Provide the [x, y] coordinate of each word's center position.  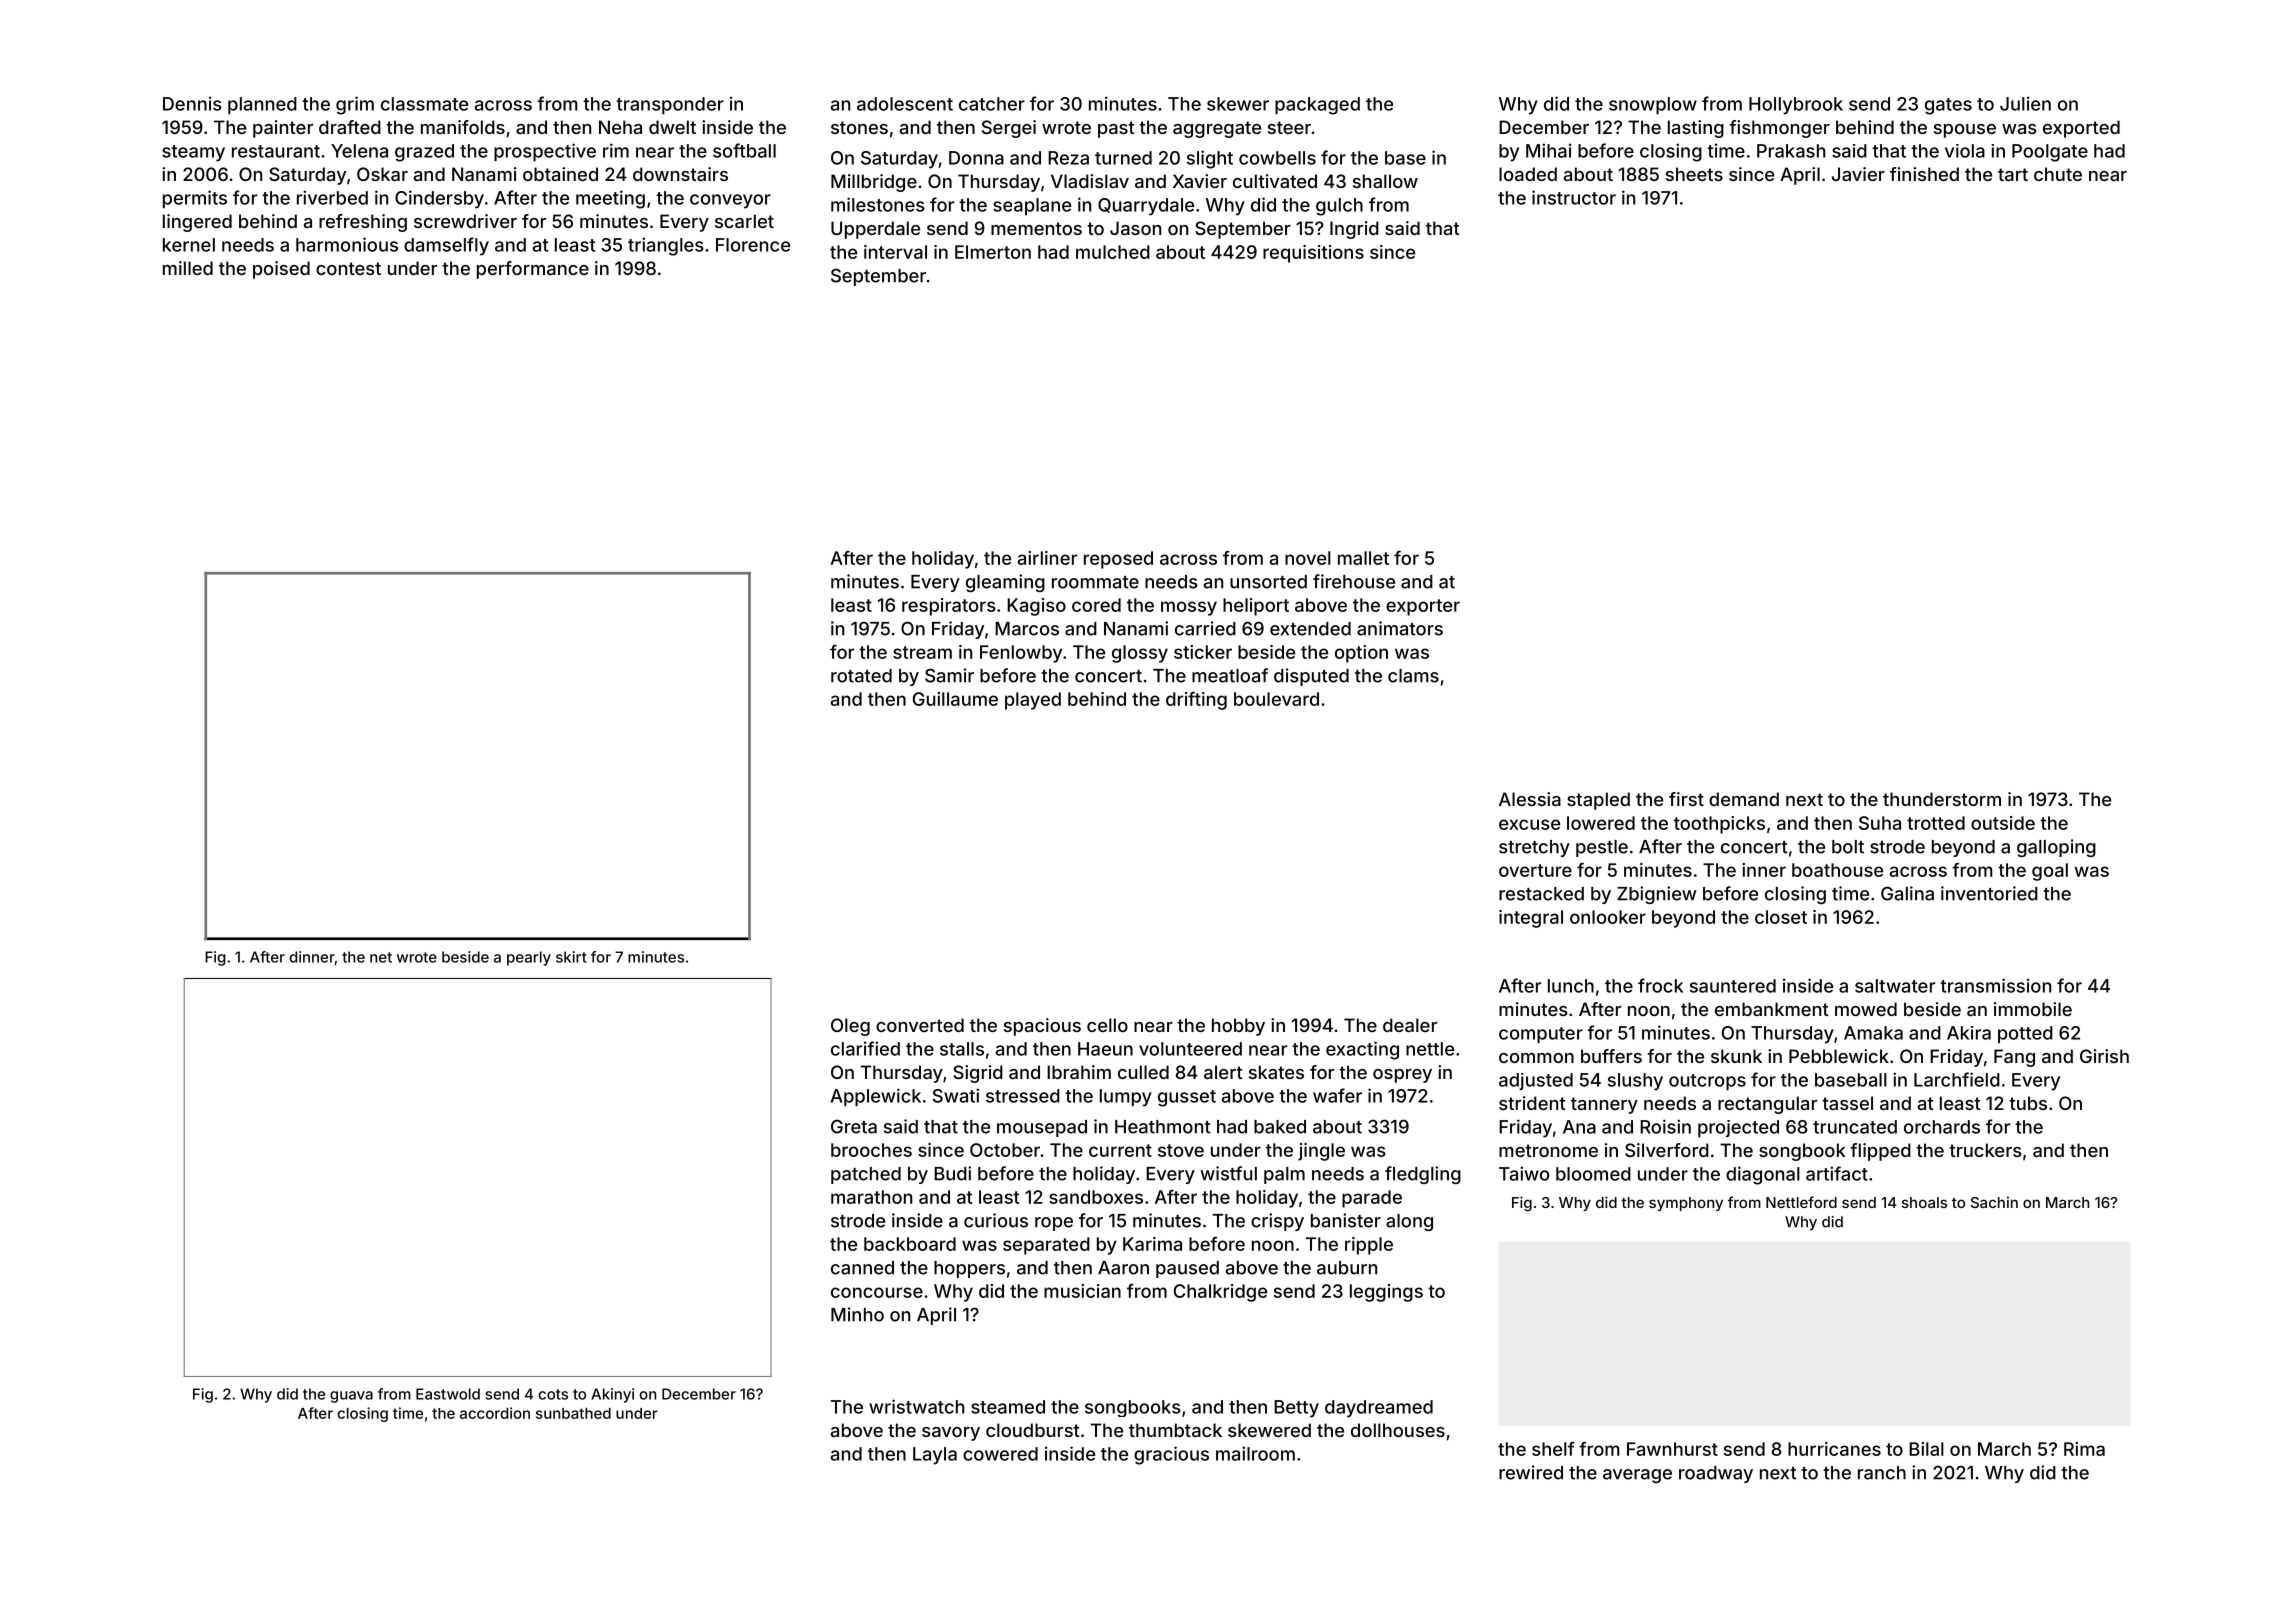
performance [533, 270]
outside [2003, 823]
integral [1531, 919]
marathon [871, 1197]
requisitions [1313, 254]
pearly [529, 958]
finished [1924, 174]
